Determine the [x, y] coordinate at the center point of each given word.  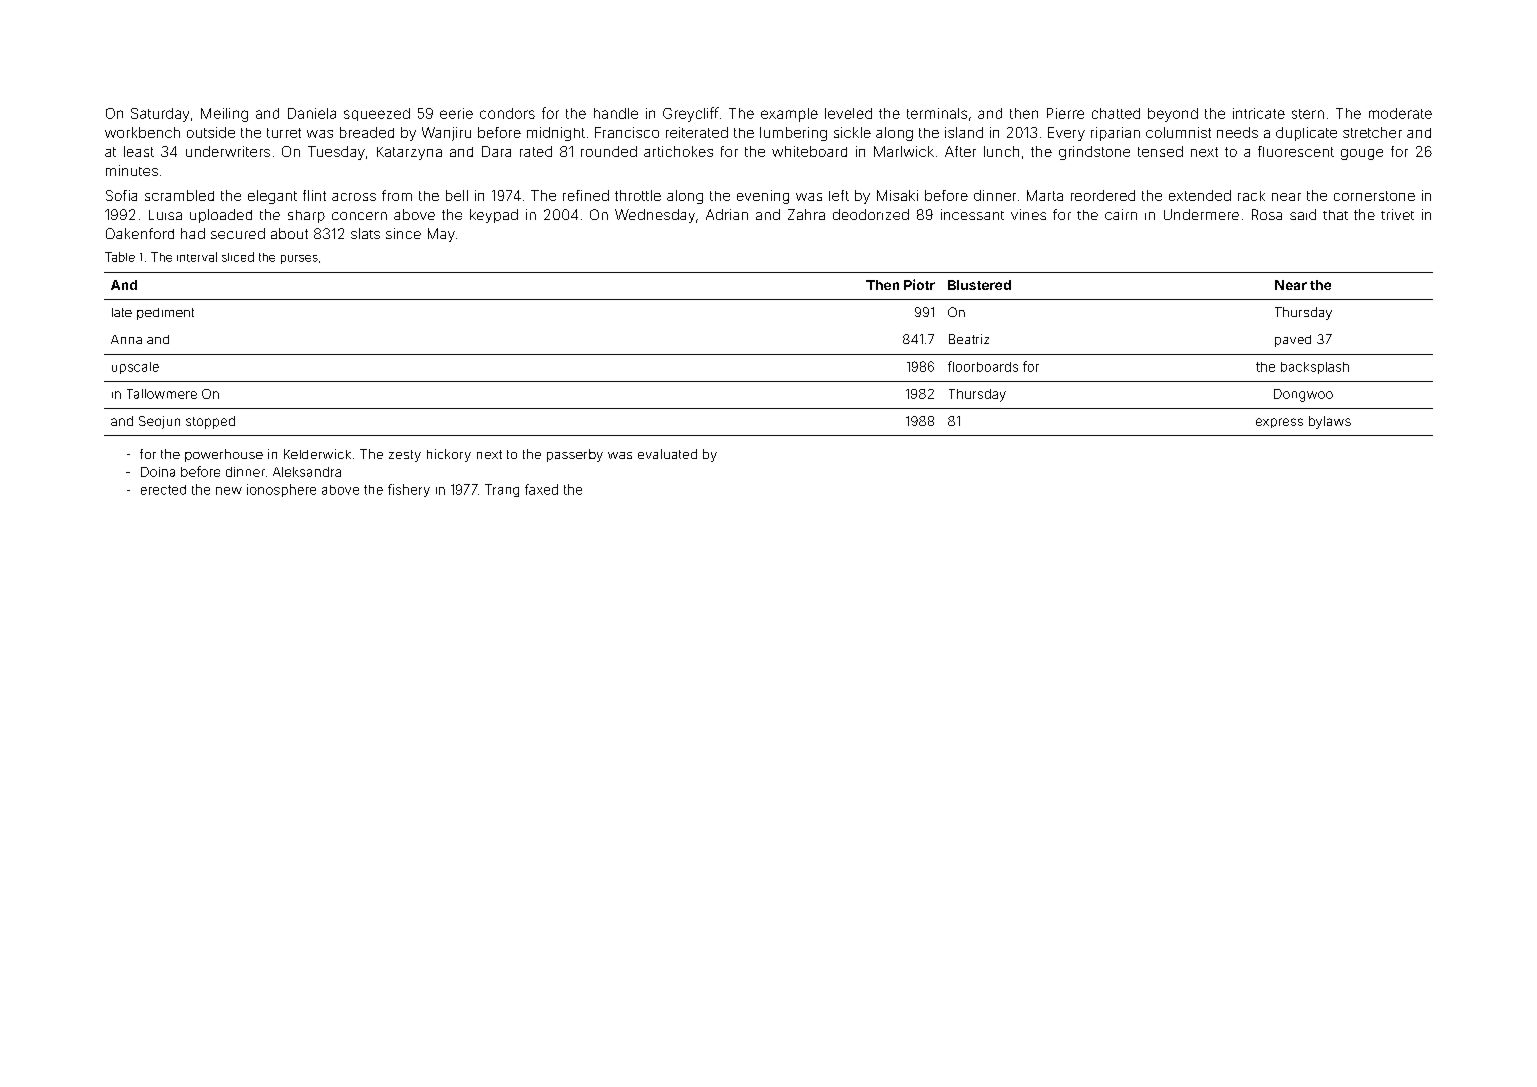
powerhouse [224, 455]
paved [1293, 341]
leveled [848, 113]
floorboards [983, 366]
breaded [367, 132]
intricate [1259, 113]
